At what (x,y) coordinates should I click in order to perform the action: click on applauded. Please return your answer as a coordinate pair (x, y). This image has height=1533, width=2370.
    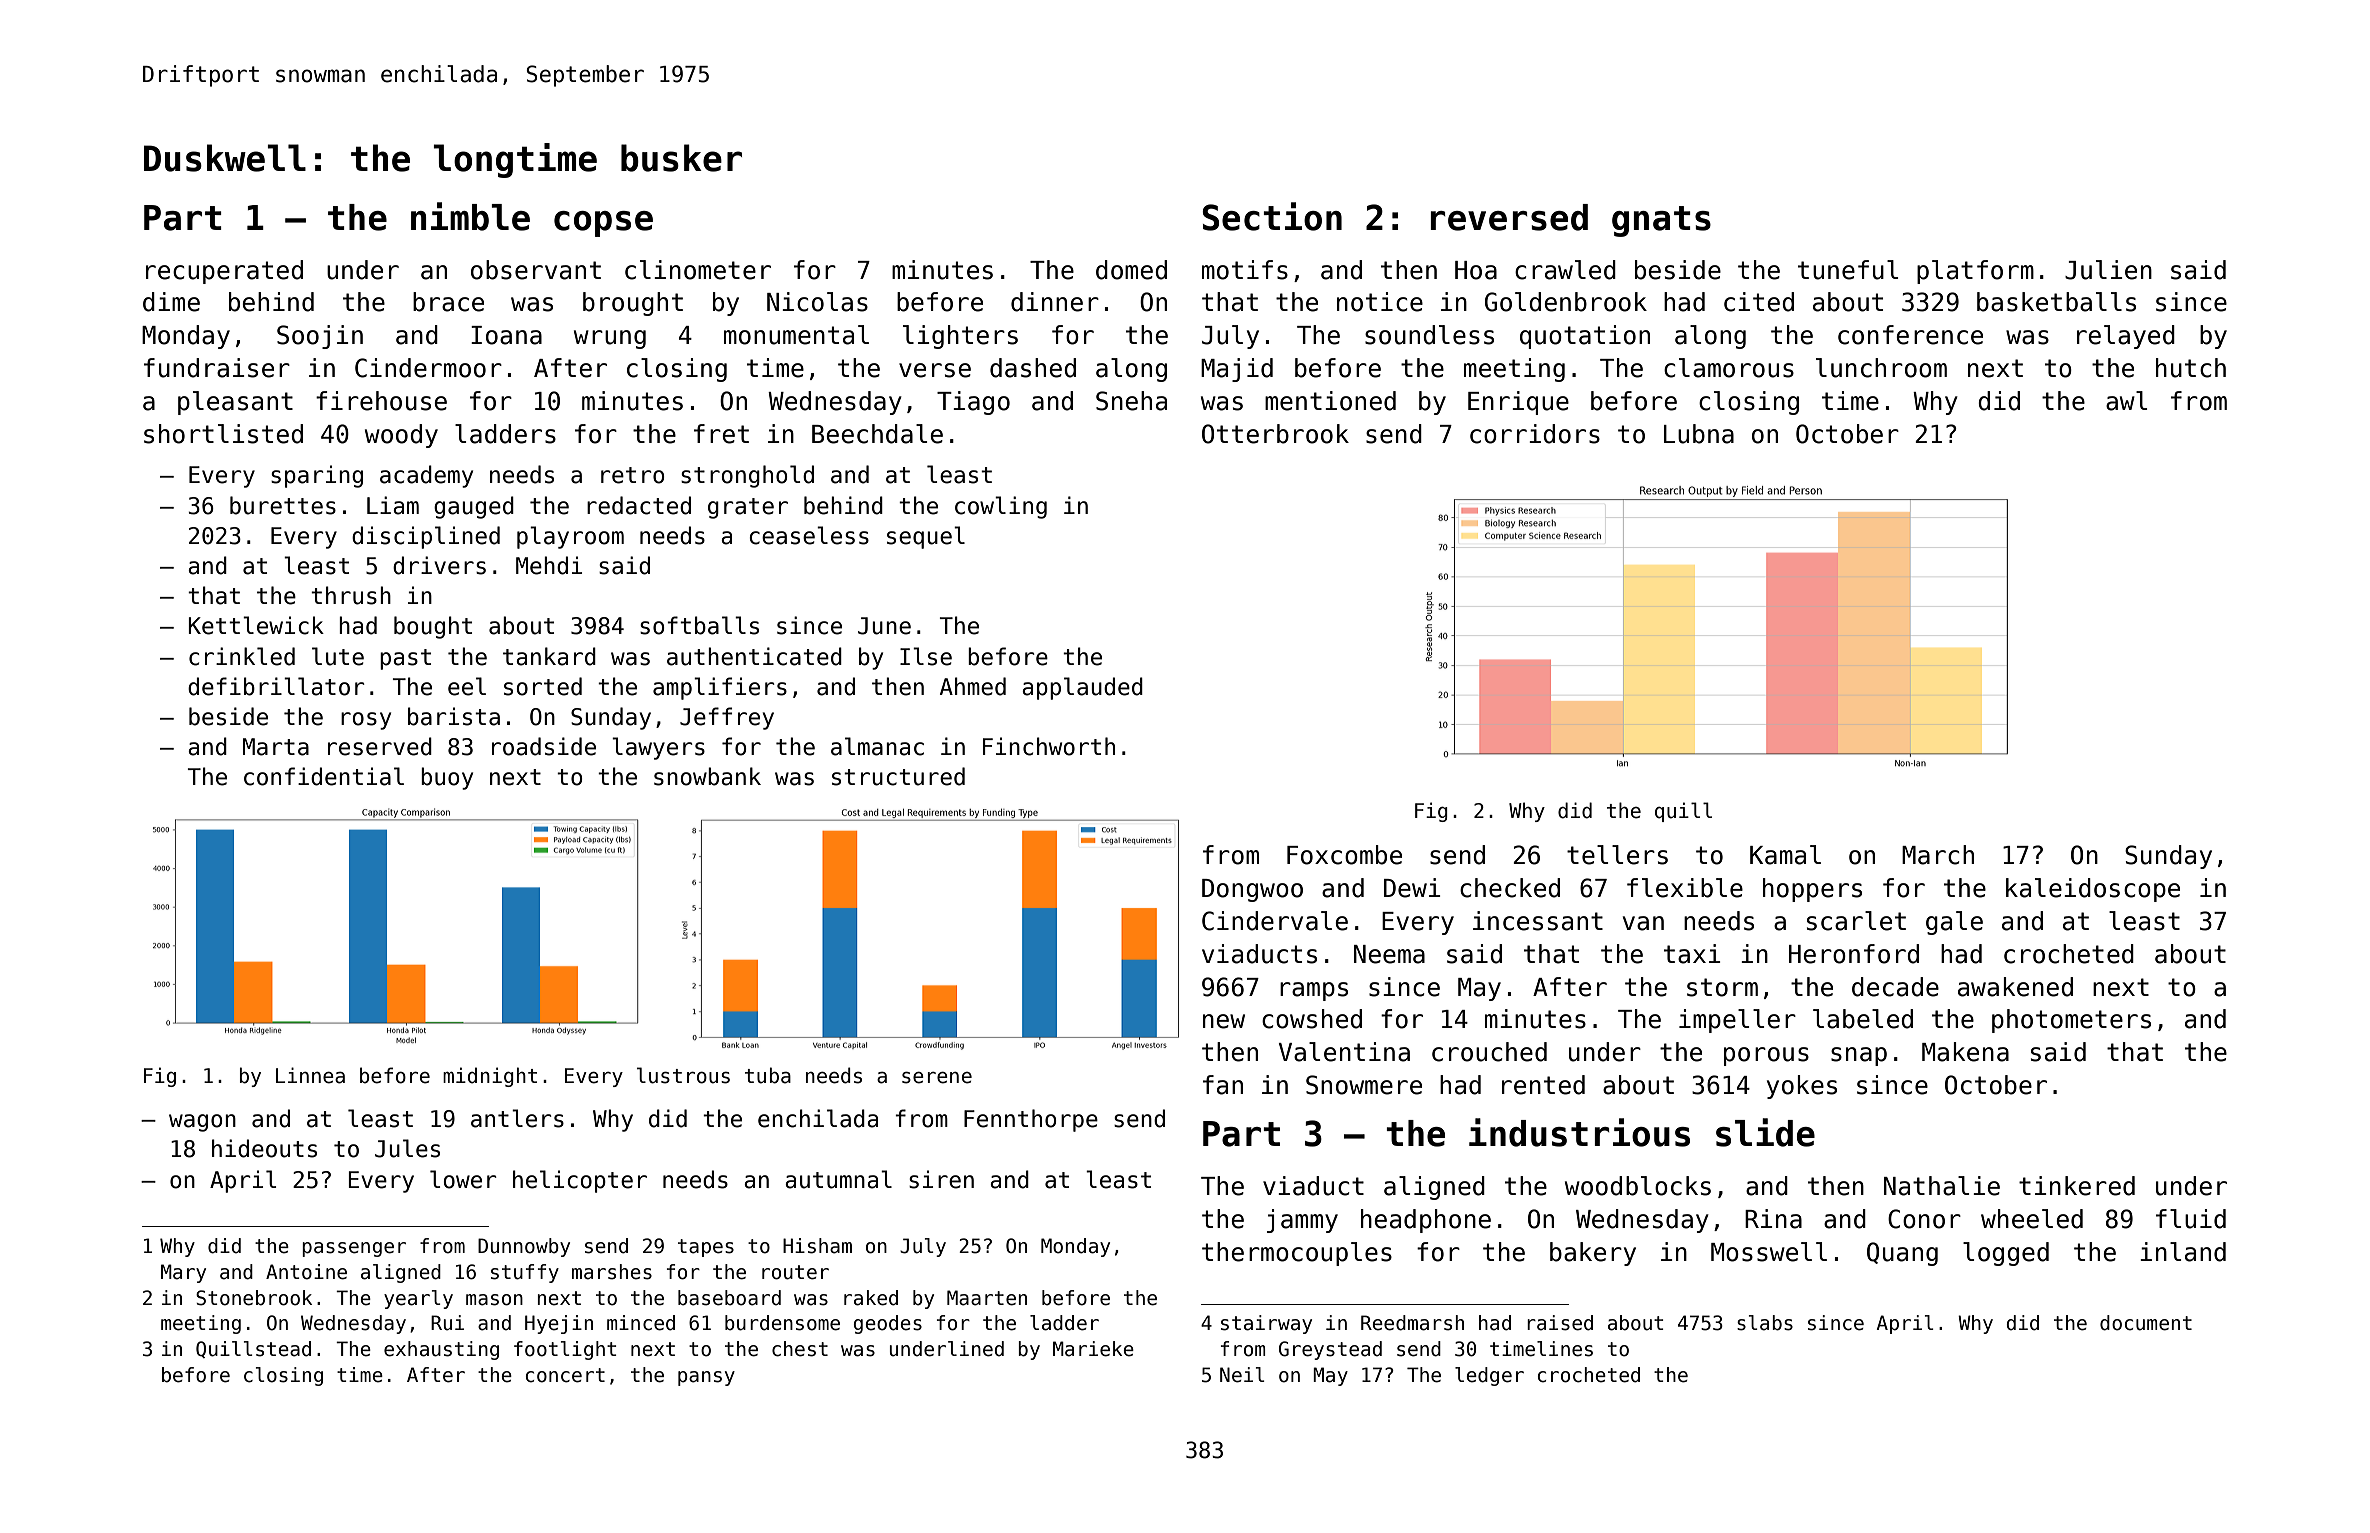
    Looking at the image, I should click on (1082, 688).
